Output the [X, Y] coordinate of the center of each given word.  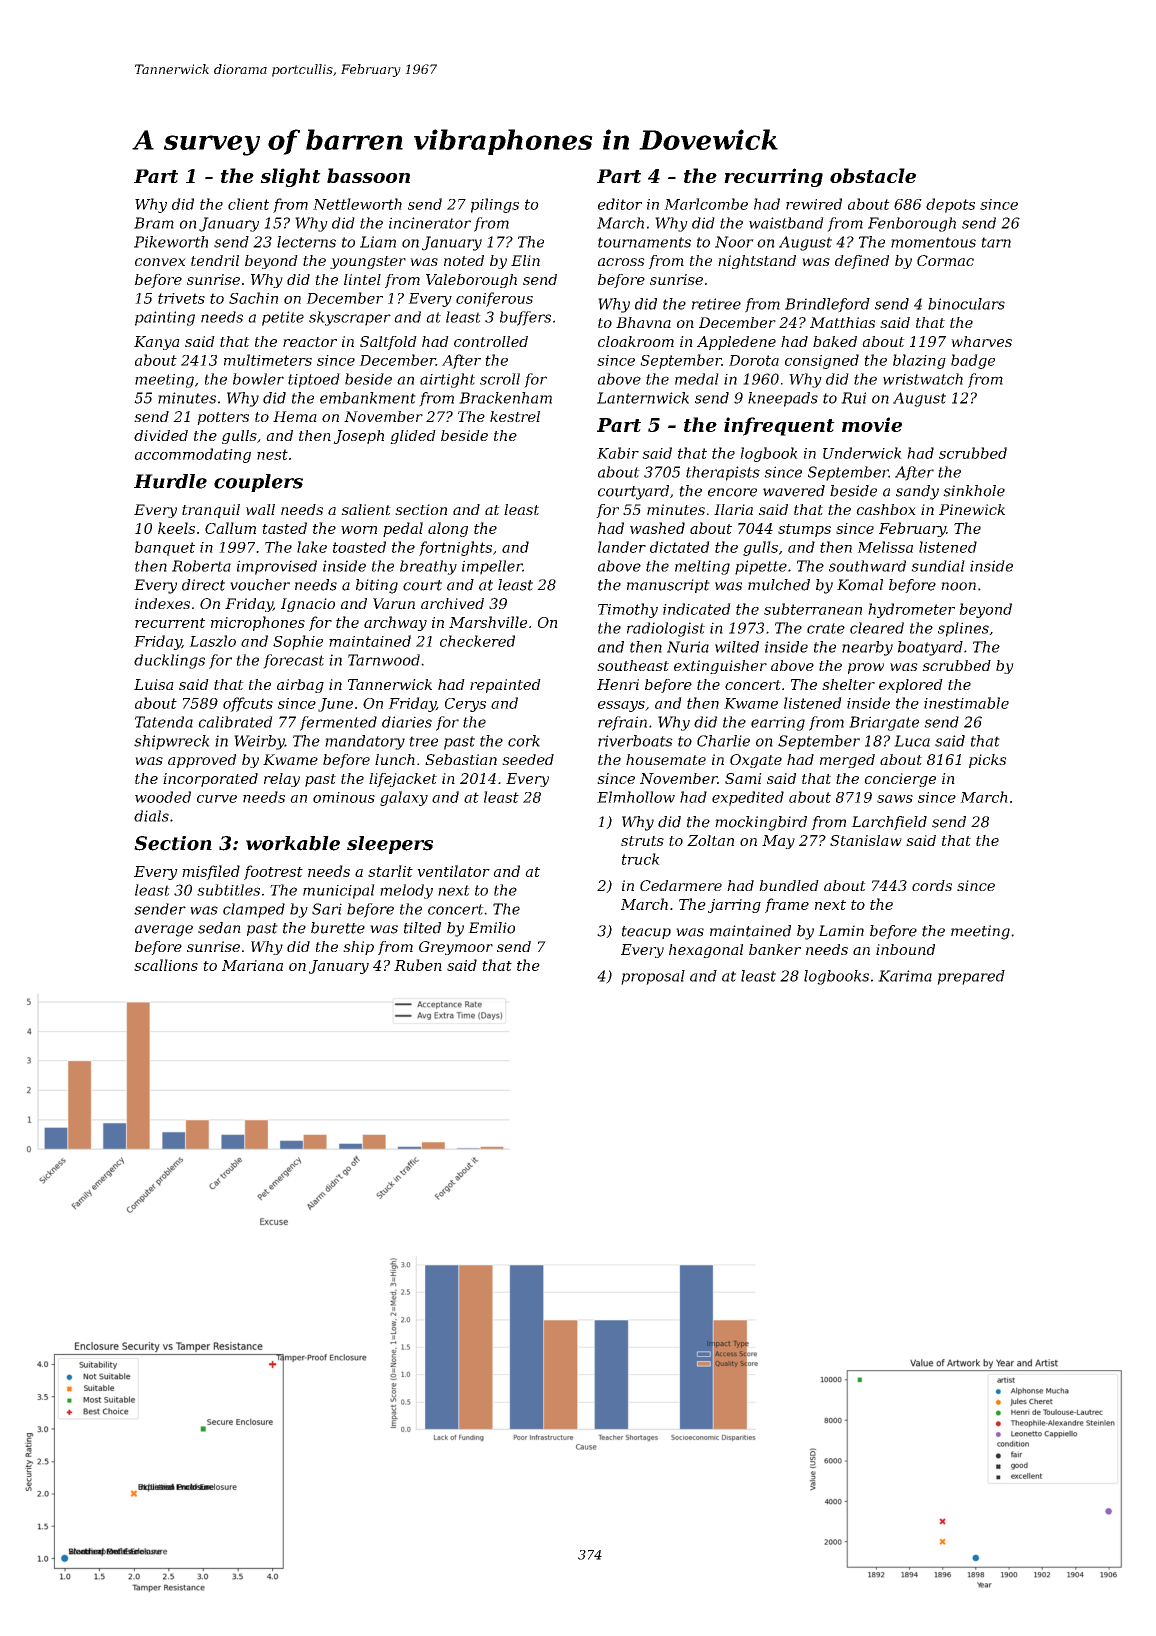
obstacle [873, 175]
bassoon [368, 175]
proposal [653, 977]
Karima [905, 976]
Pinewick [972, 509]
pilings [495, 205]
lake [312, 547]
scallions [166, 965]
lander [622, 547]
